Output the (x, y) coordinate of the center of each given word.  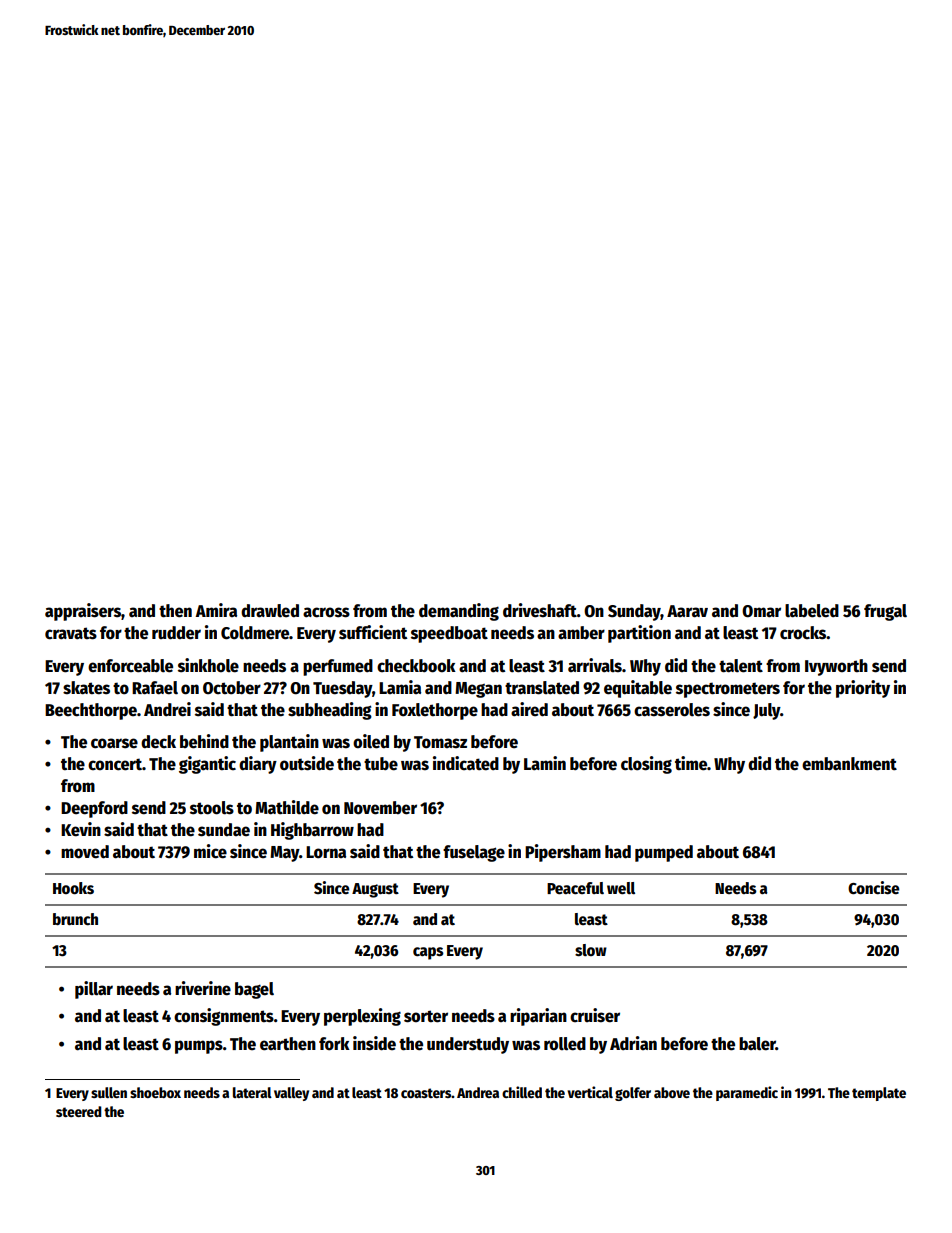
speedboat (449, 634)
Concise (874, 888)
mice (210, 851)
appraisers (83, 612)
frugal (885, 612)
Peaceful (575, 888)
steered (78, 1111)
